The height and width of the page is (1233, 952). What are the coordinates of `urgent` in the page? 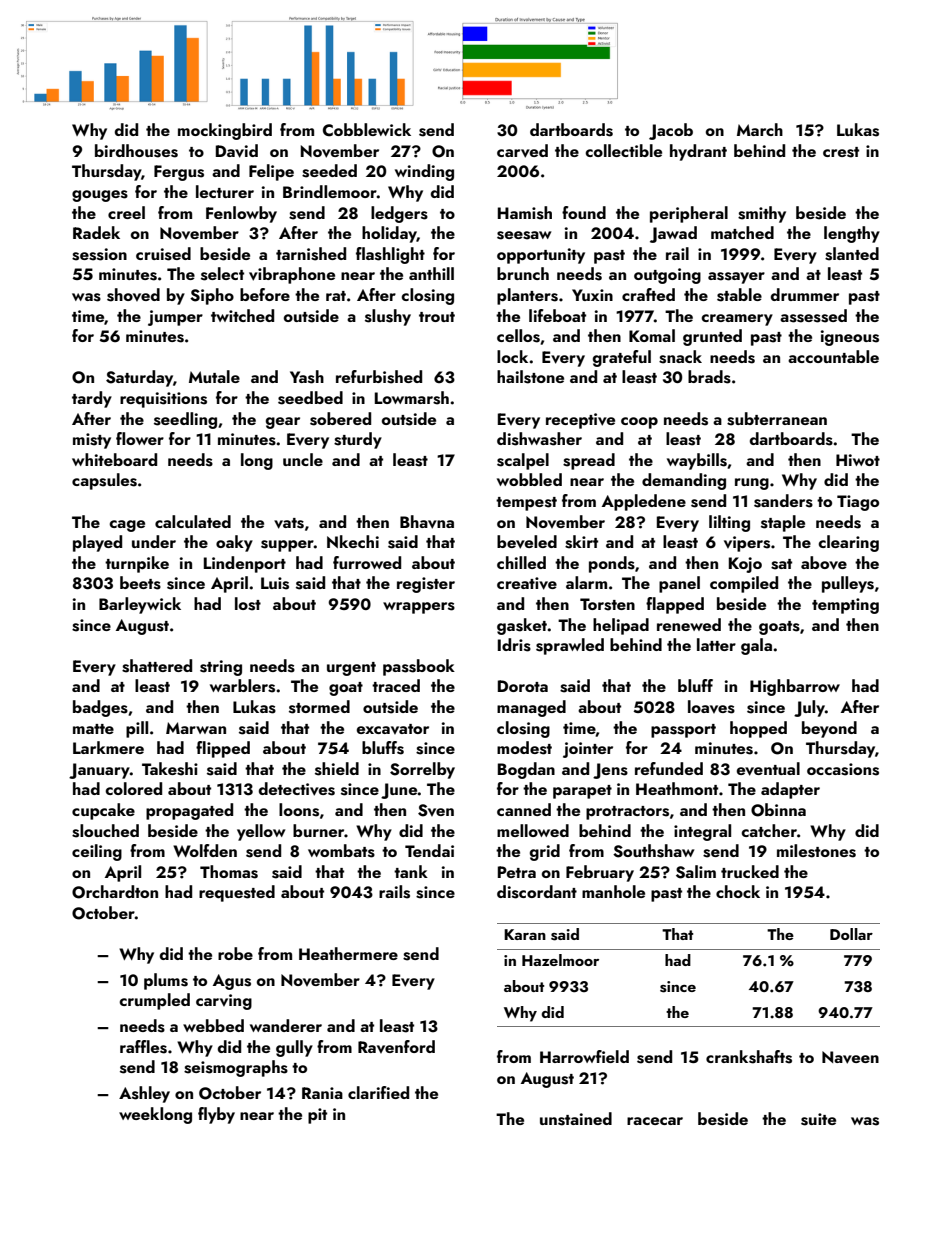 It's located at (351, 669).
